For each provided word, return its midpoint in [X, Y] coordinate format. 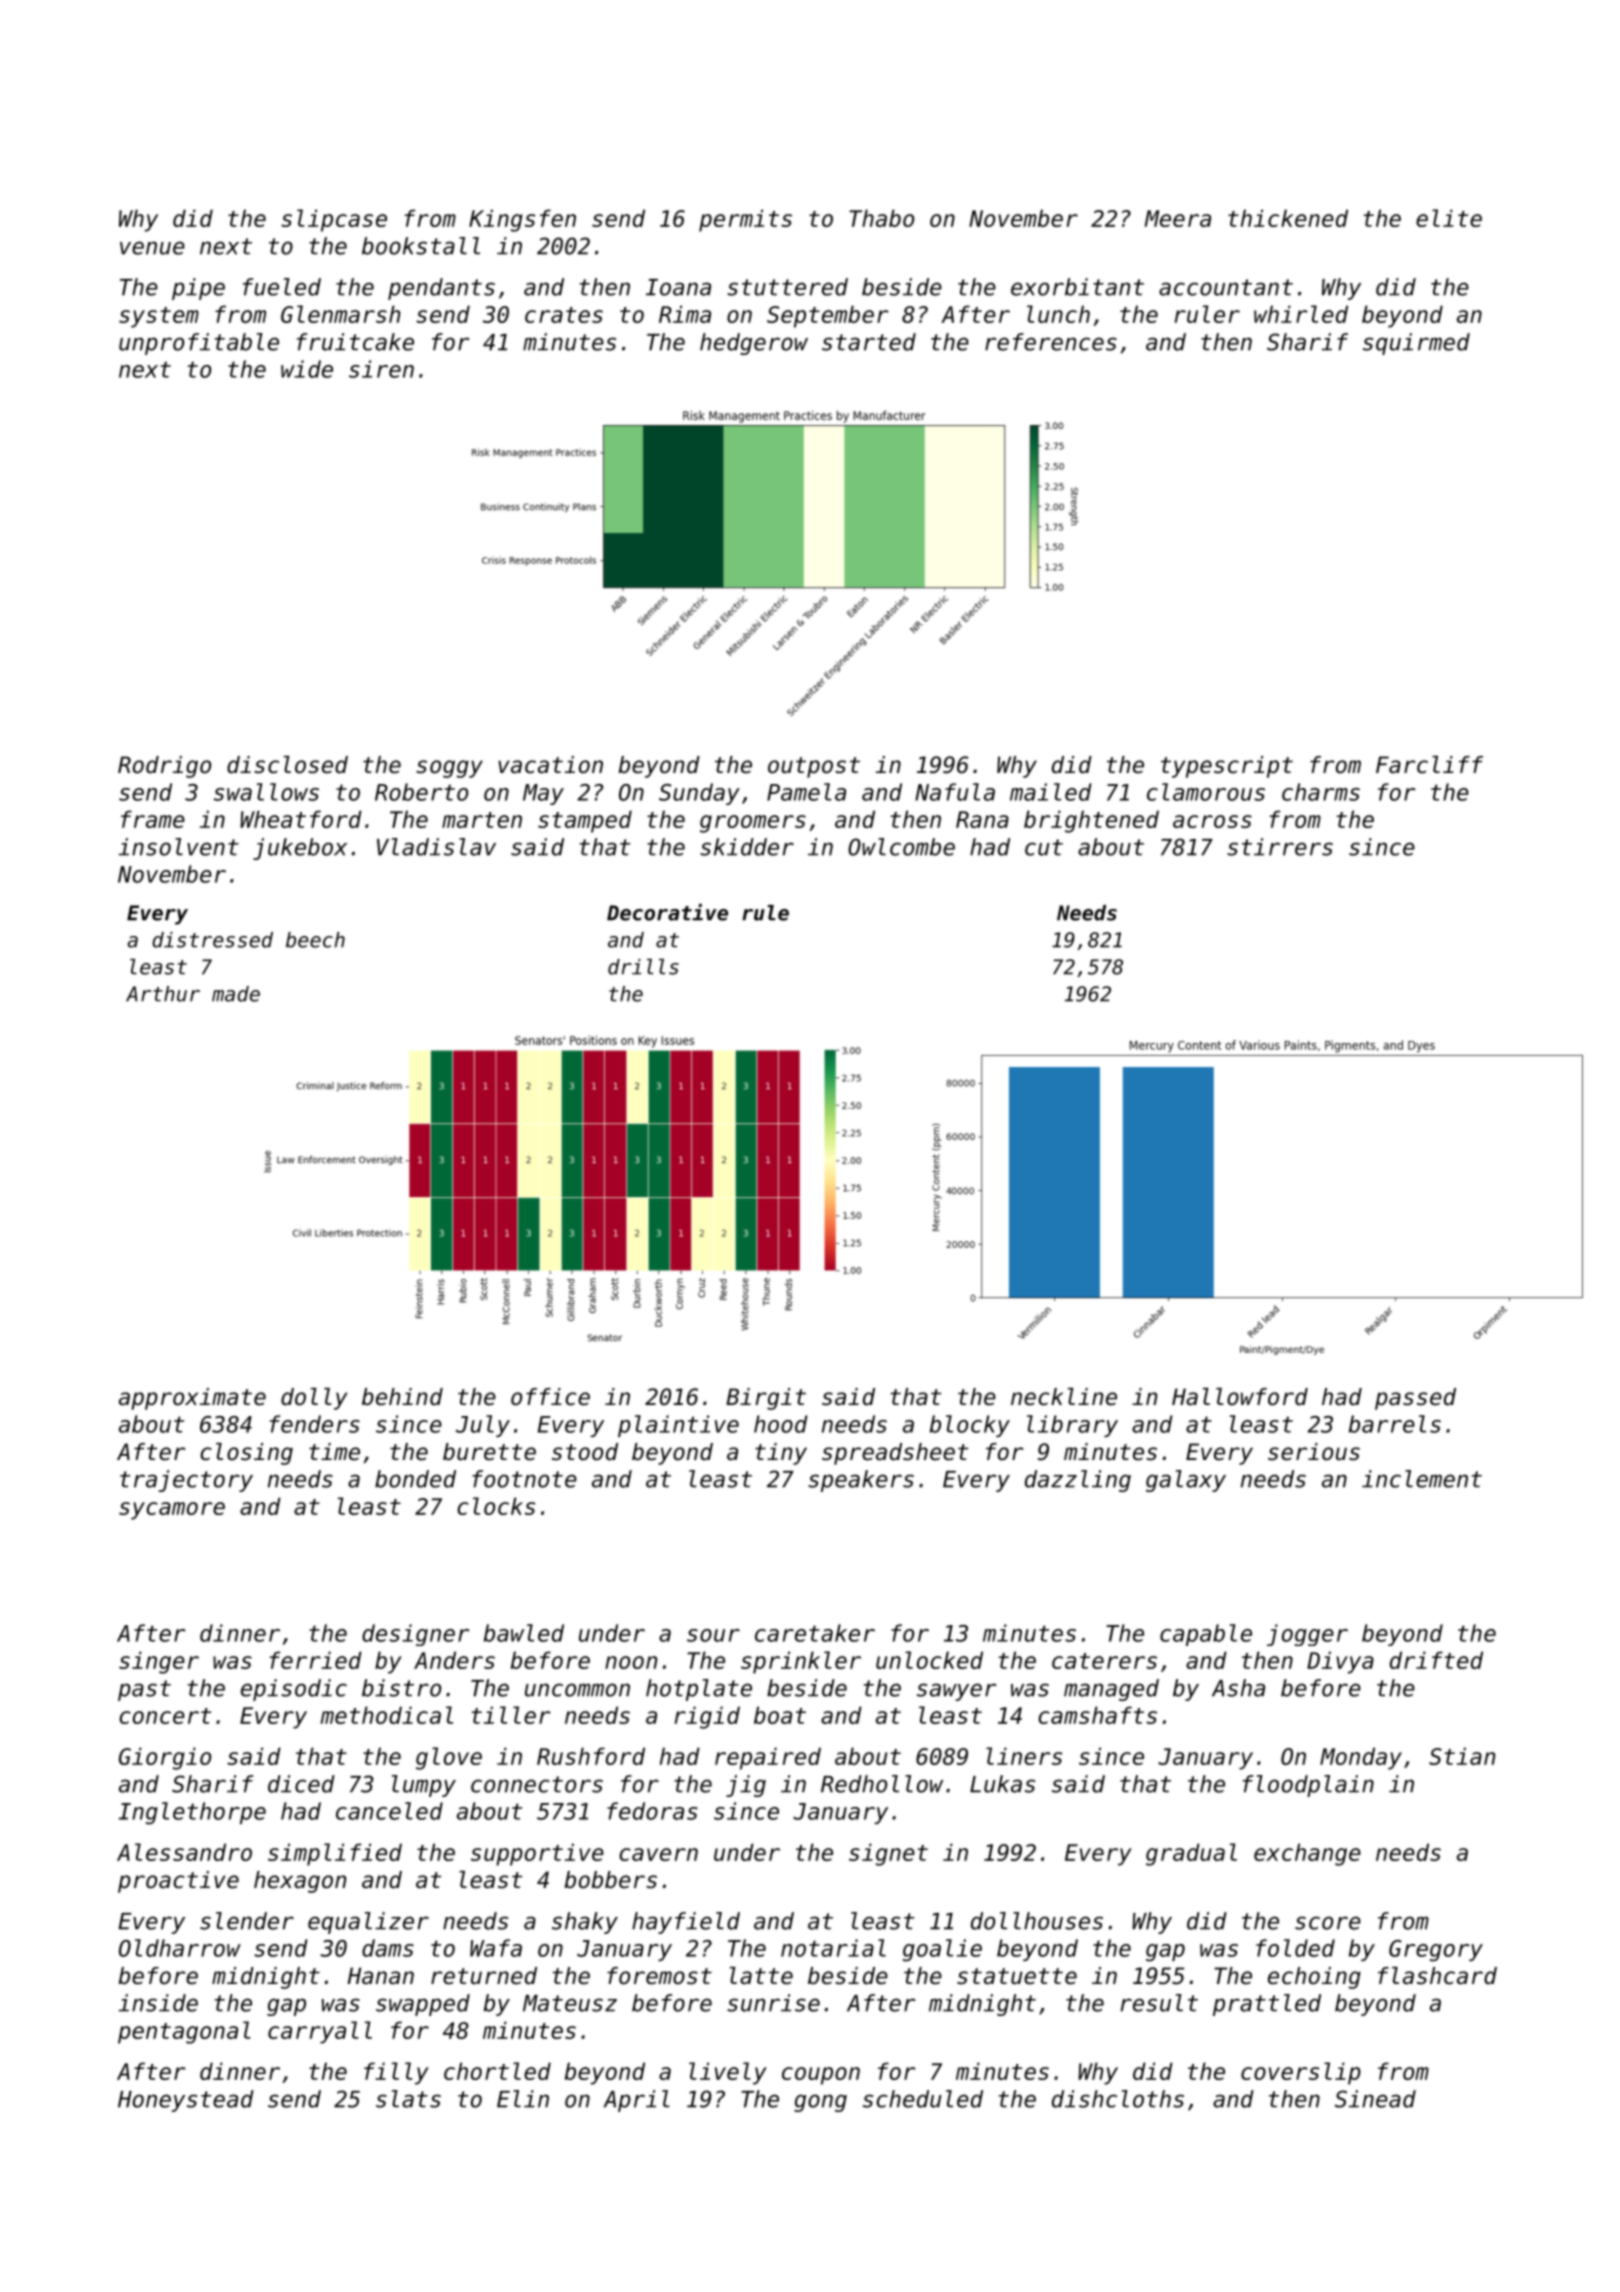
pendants [441, 289]
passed [1415, 1399]
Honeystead [186, 2101]
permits [745, 220]
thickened [1288, 218]
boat [780, 1715]
